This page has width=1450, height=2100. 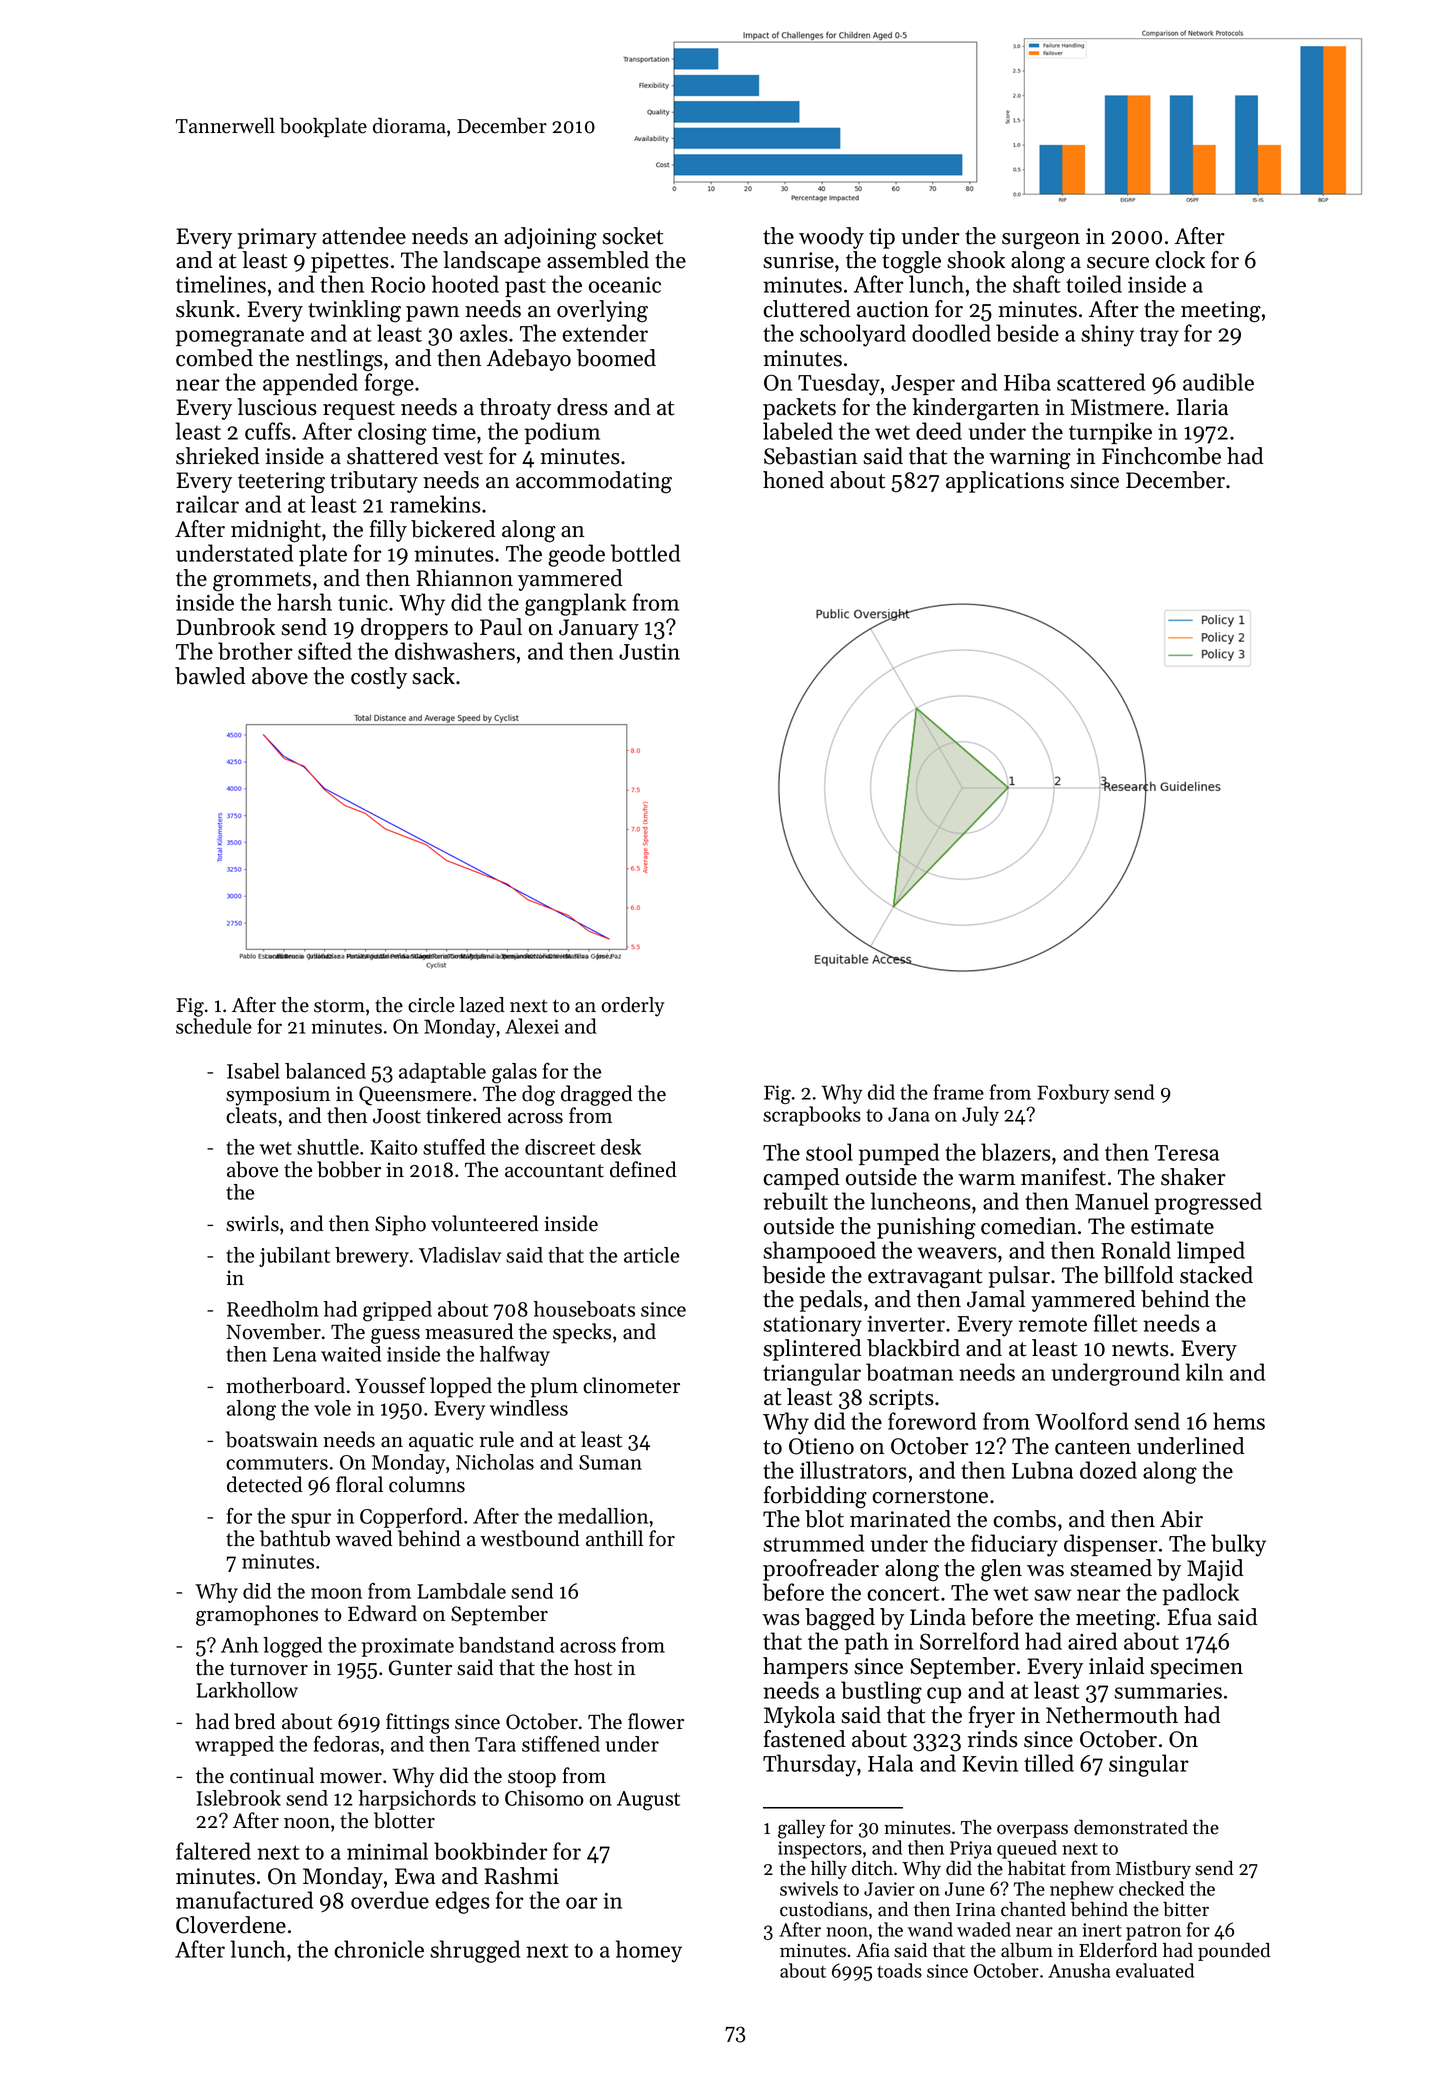 What do you see at coordinates (1005, 482) in the page?
I see `applications` at bounding box center [1005, 482].
